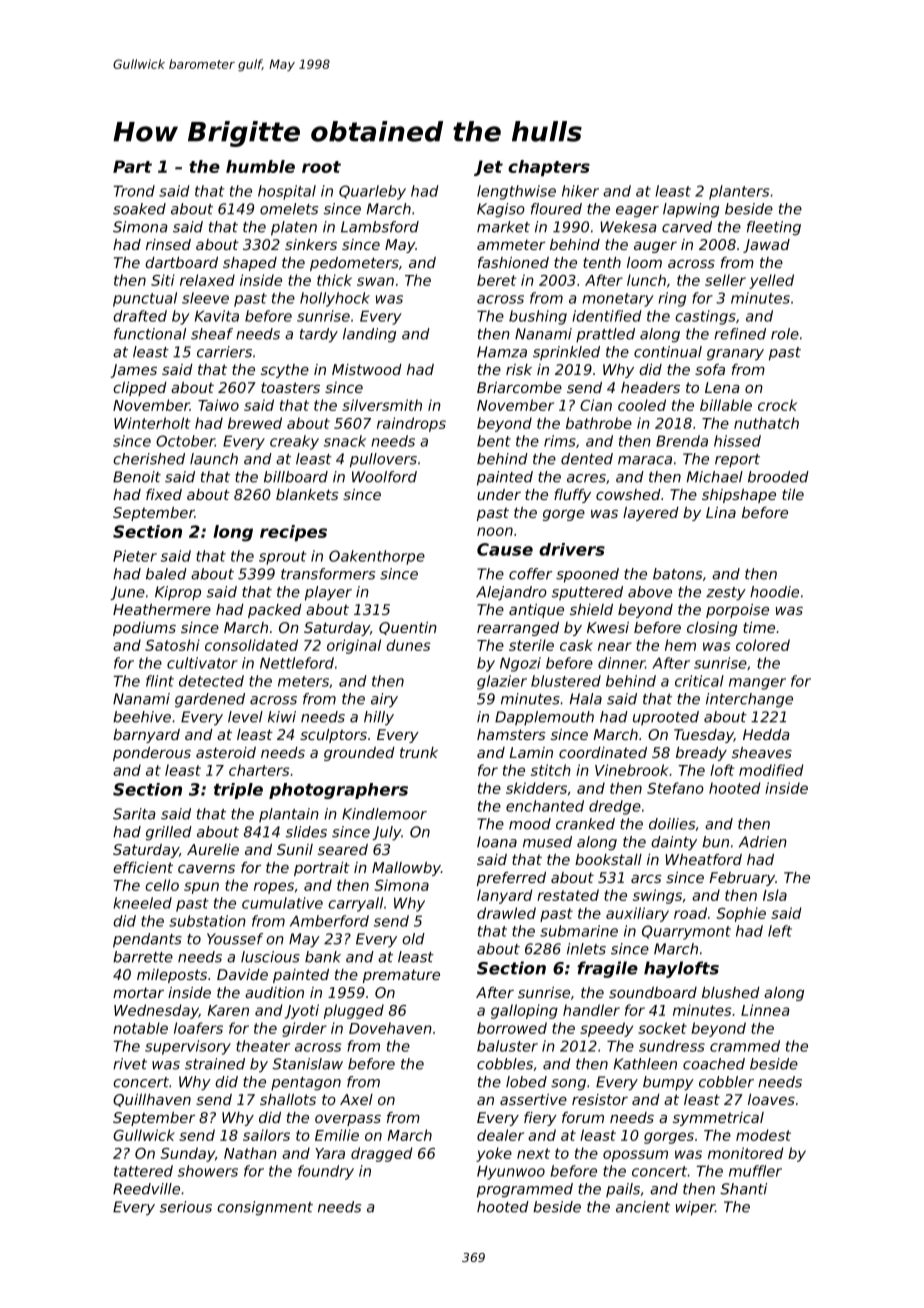 The height and width of the page is (1308, 924). What do you see at coordinates (213, 849) in the page?
I see `Aurelie` at bounding box center [213, 849].
